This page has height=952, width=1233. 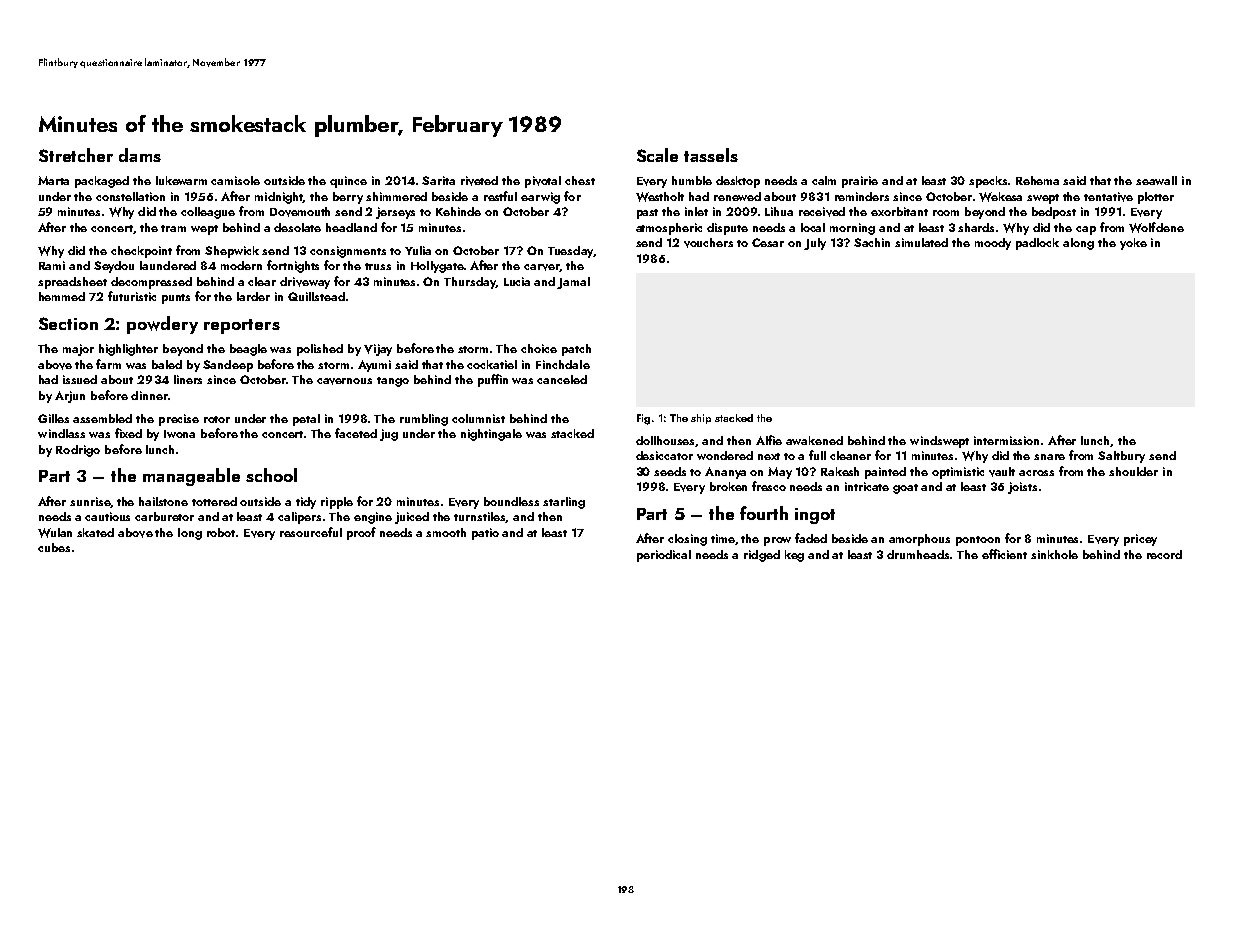 I want to click on broken, so click(x=728, y=486).
